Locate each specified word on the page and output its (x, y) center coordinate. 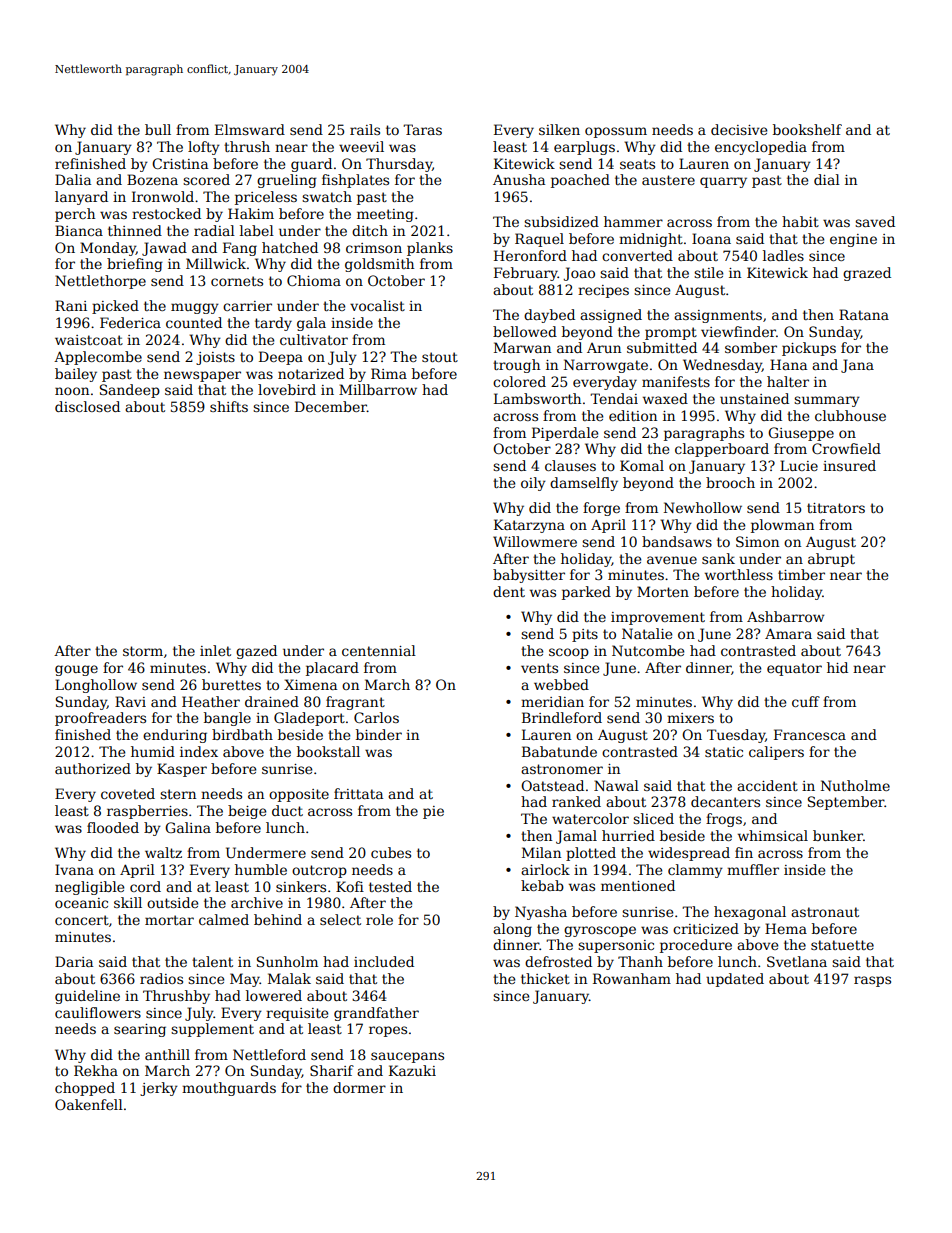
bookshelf (807, 129)
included (384, 961)
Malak (289, 978)
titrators (836, 508)
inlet (215, 650)
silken (559, 129)
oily (533, 484)
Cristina (180, 163)
